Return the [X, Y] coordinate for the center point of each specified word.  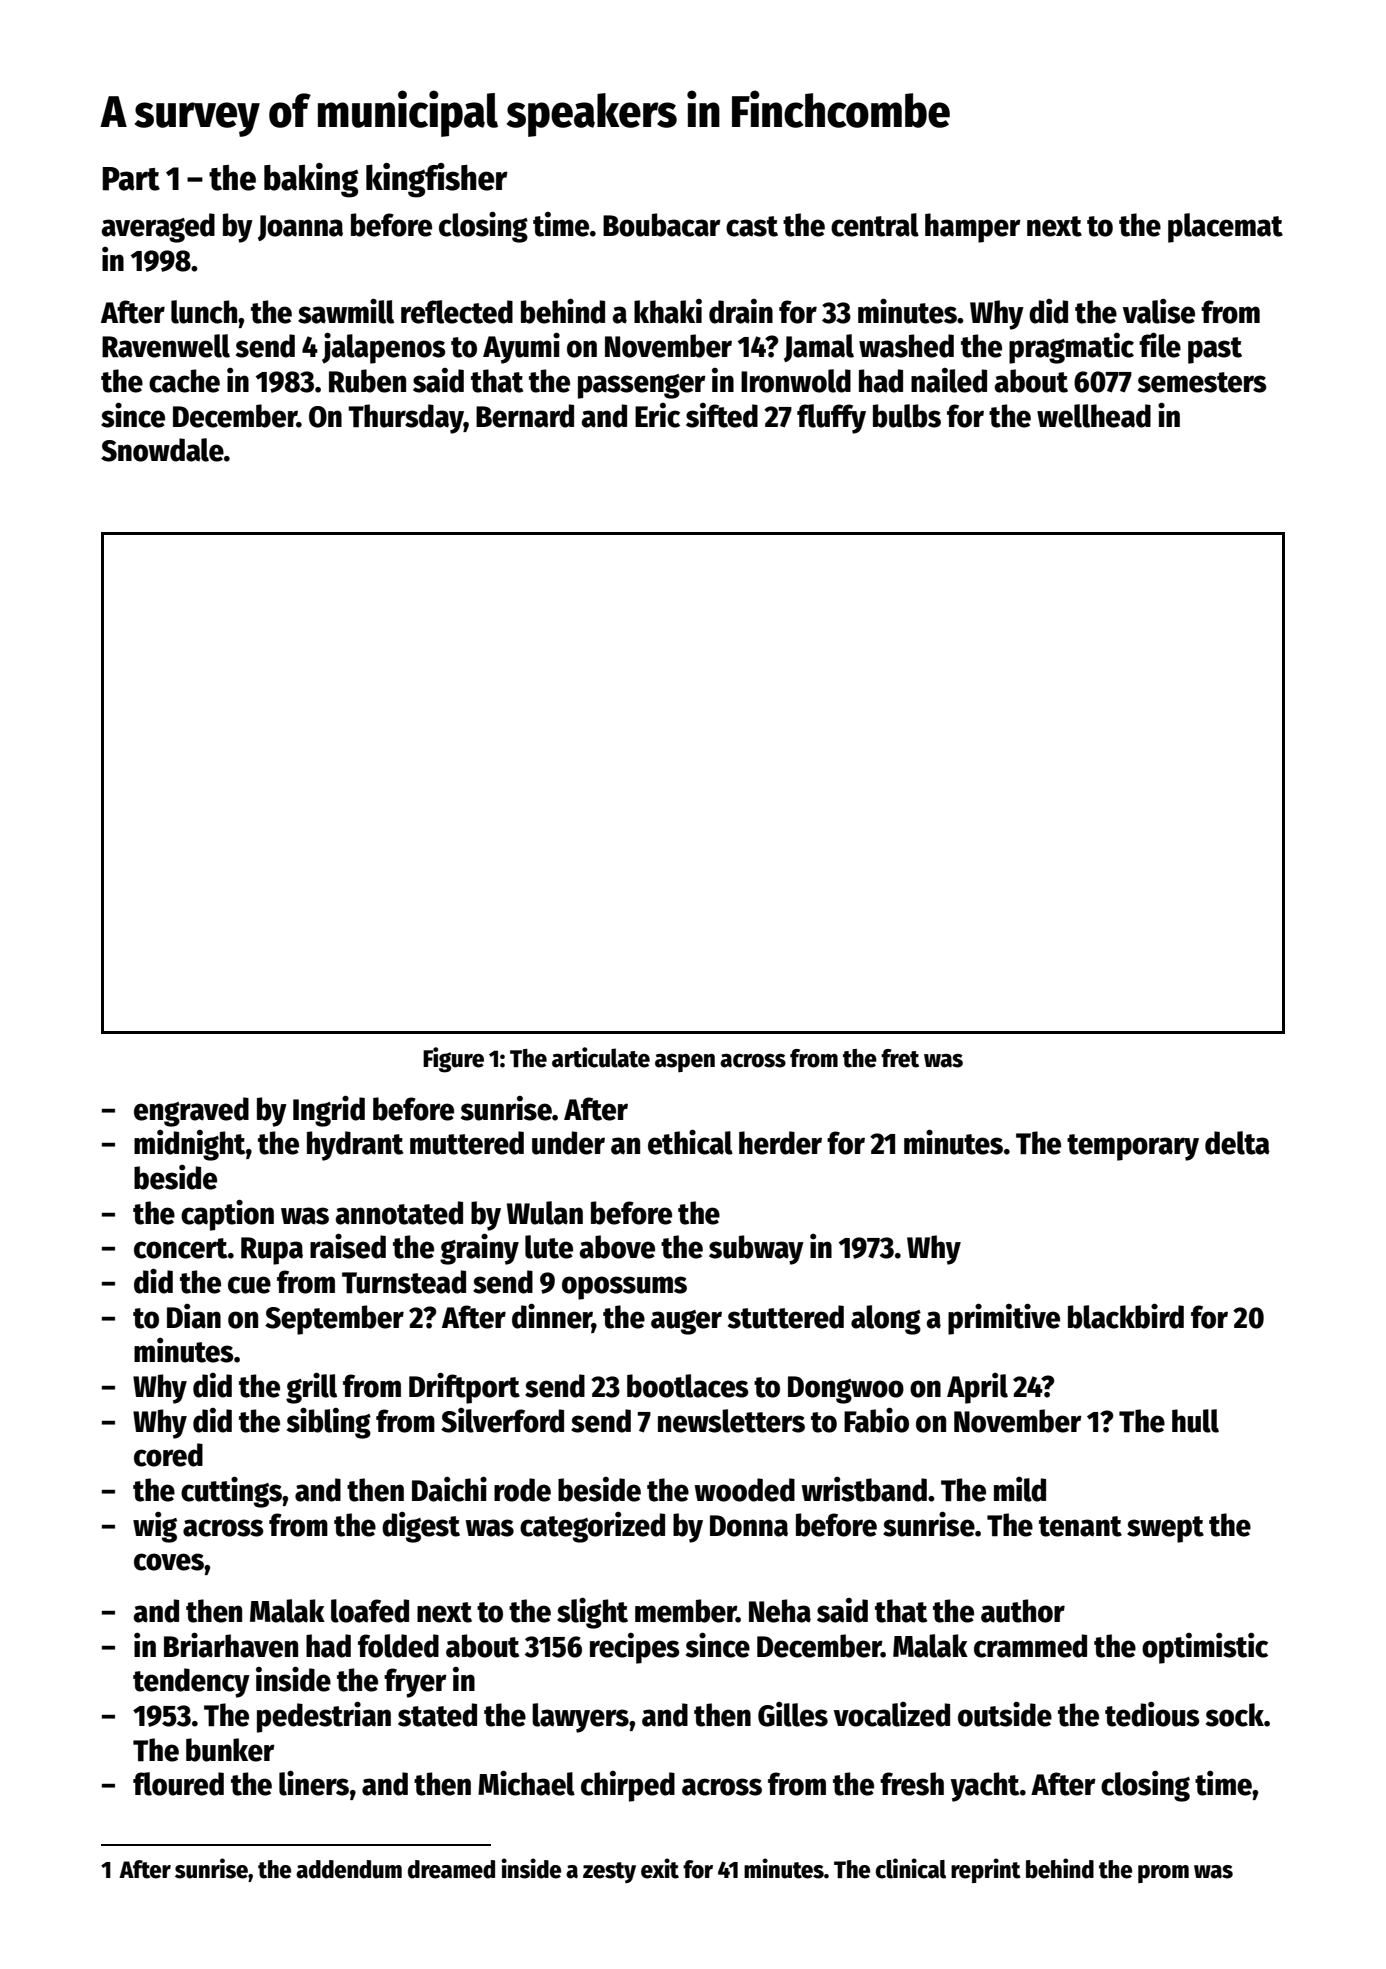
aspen [685, 1063]
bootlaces [688, 1386]
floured [178, 1784]
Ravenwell [166, 346]
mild [1020, 1489]
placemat [1225, 228]
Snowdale [162, 450]
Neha [780, 1611]
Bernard [525, 416]
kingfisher [437, 180]
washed [906, 346]
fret [900, 1058]
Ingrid [329, 1111]
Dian [194, 1316]
